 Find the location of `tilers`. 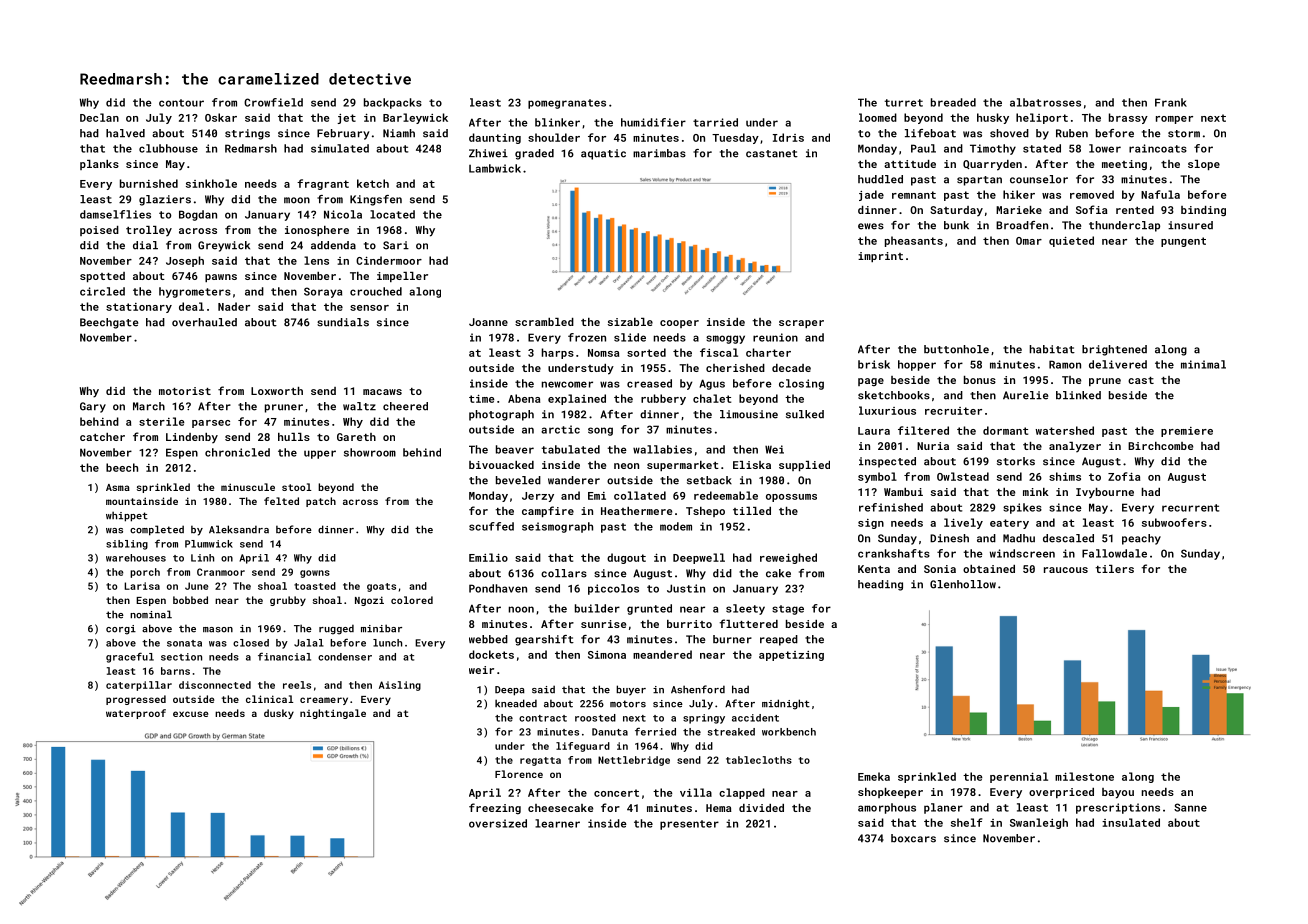

tilers is located at coordinates (1114, 569).
